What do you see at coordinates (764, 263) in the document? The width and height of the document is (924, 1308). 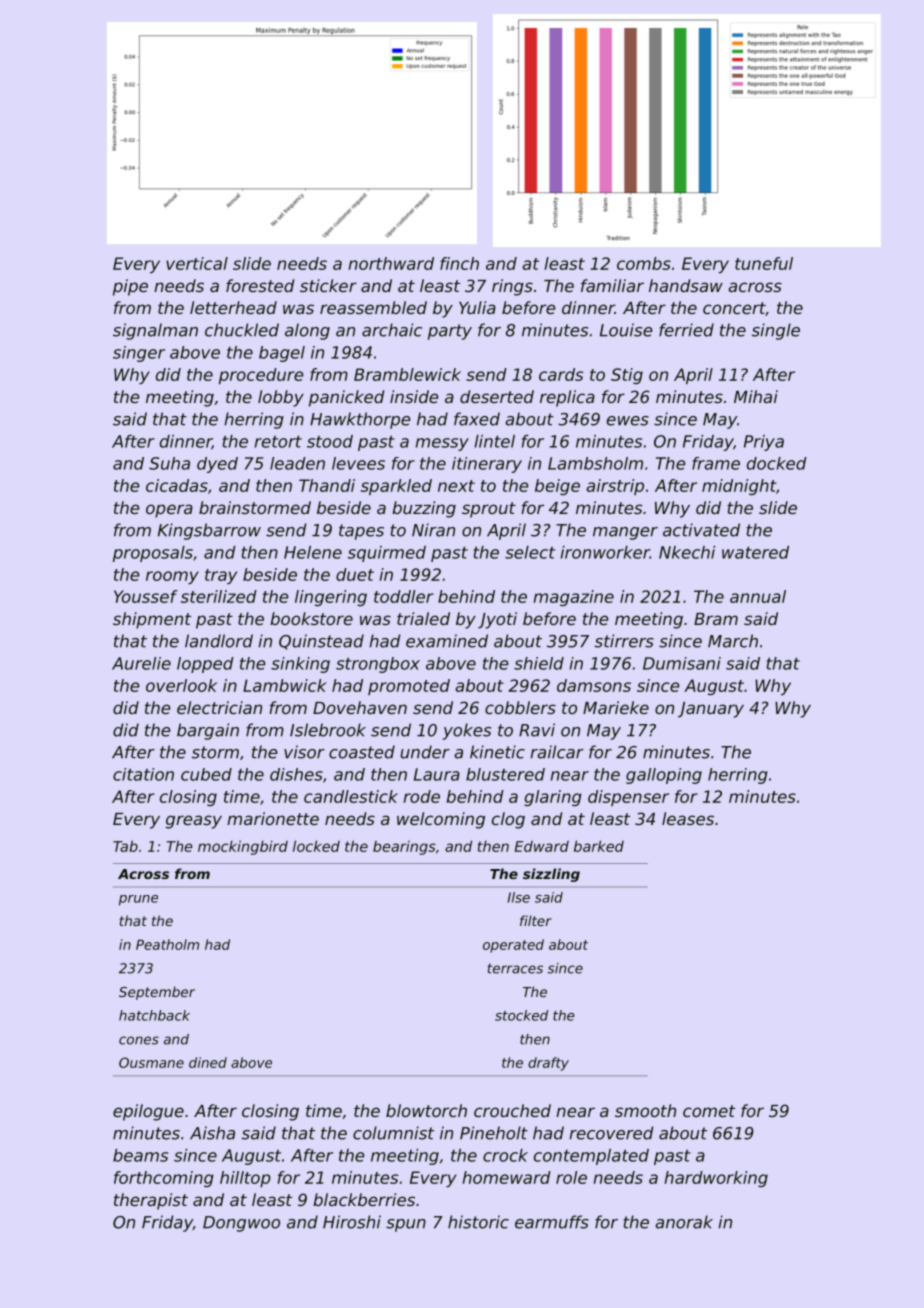 I see `tuneful` at bounding box center [764, 263].
